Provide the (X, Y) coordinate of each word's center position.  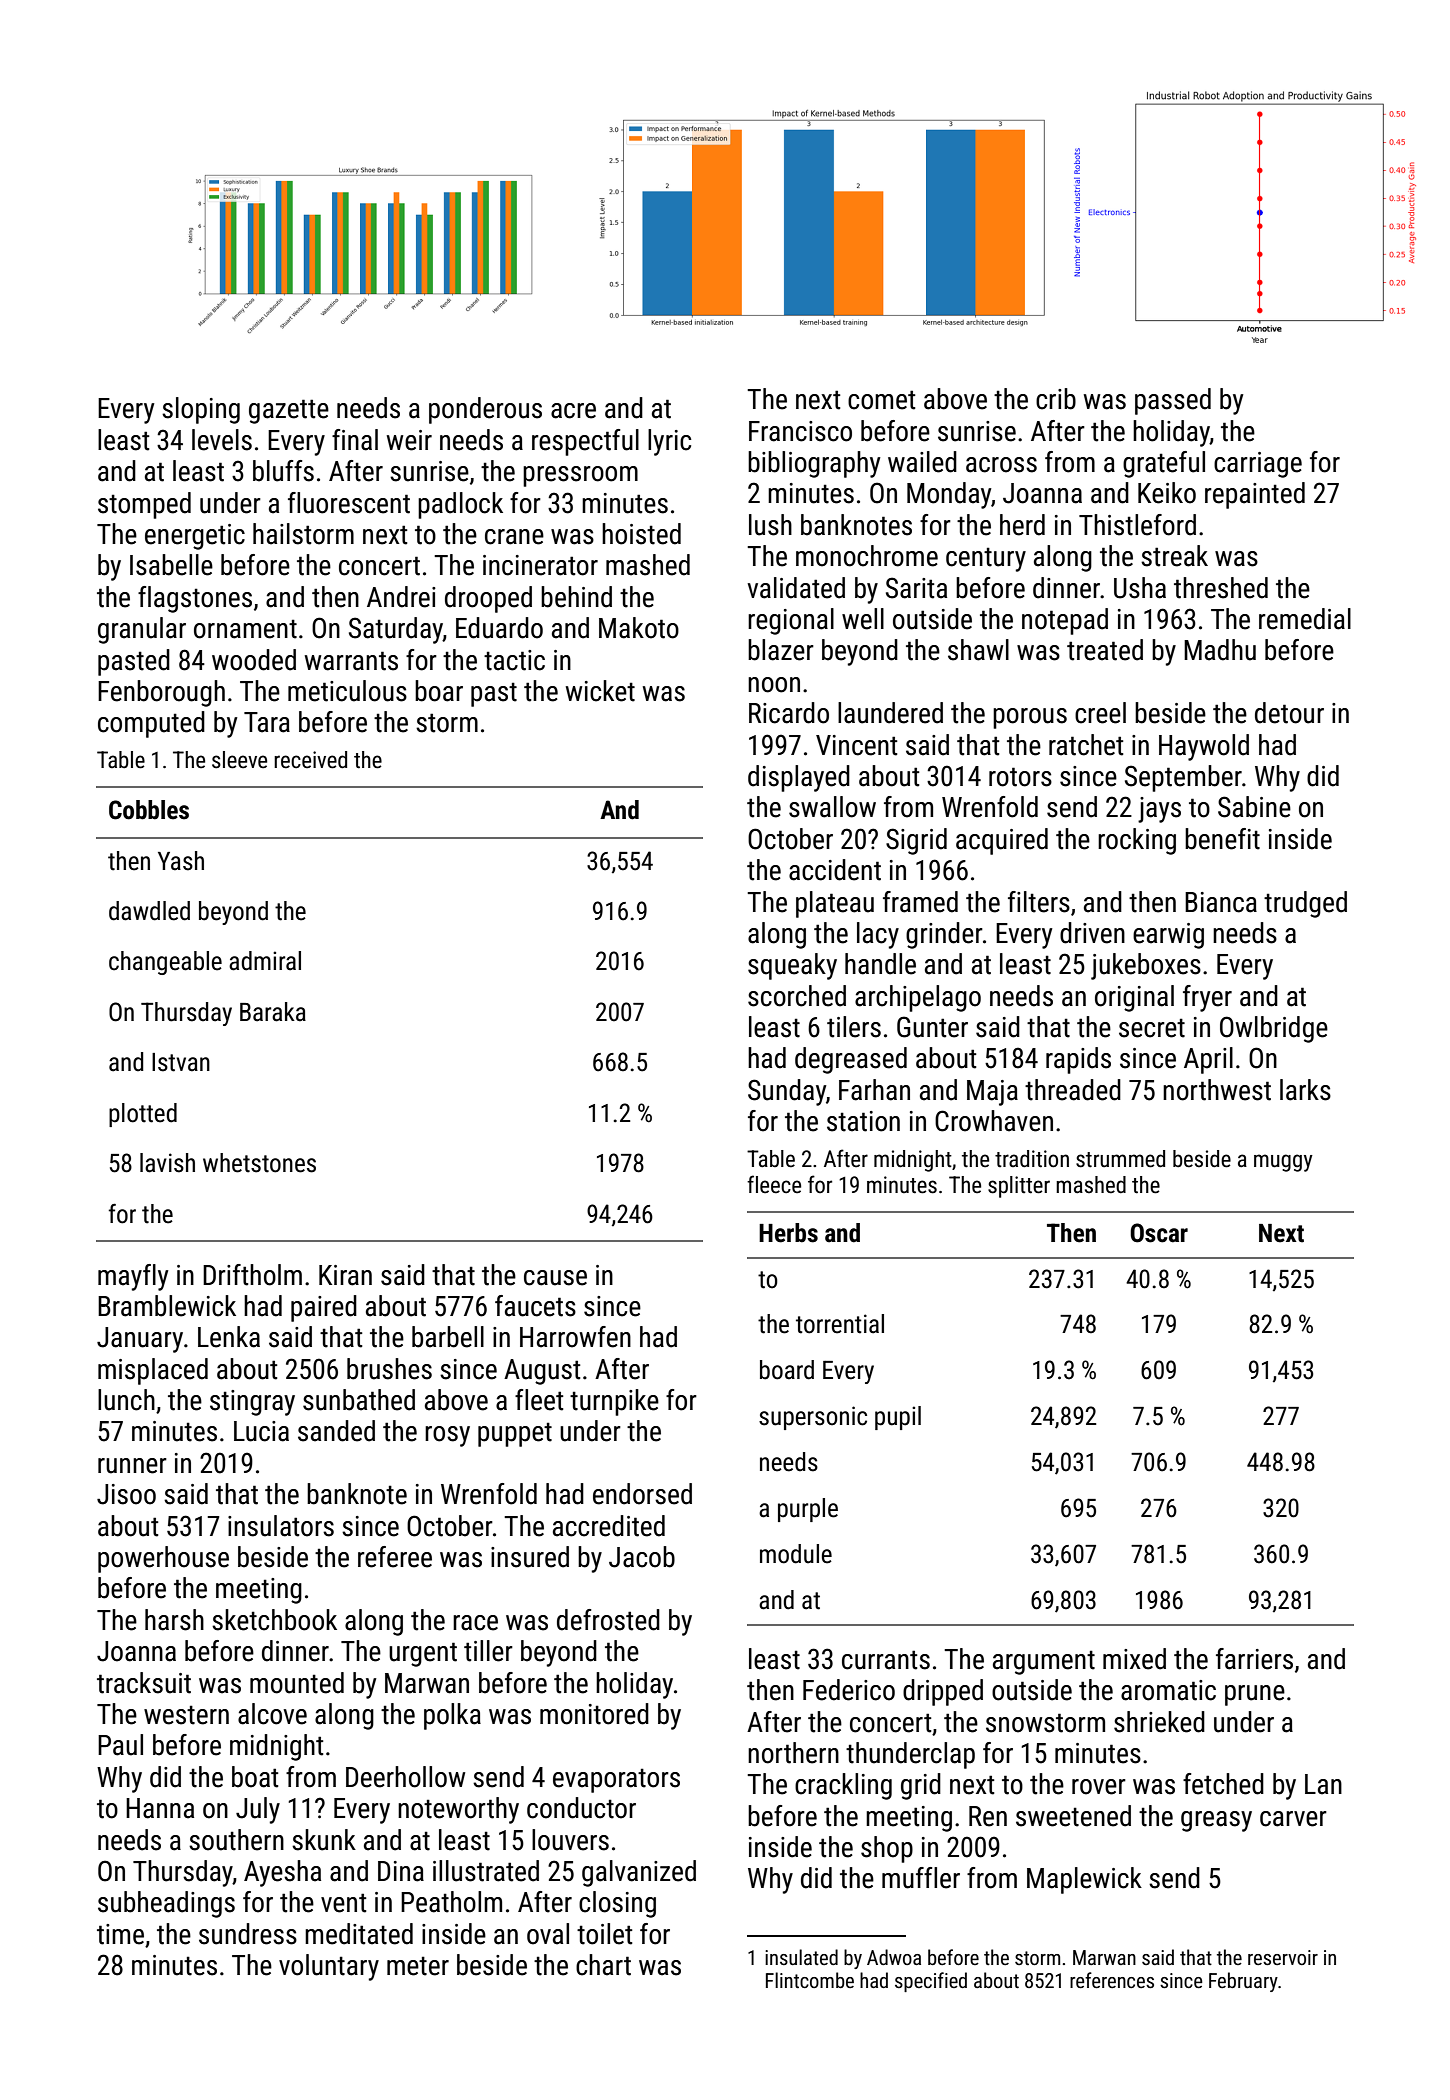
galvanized (639, 1873)
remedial (1305, 619)
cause (555, 1278)
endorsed (642, 1494)
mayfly (133, 1277)
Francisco (800, 431)
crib (1056, 399)
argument (1044, 1662)
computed (151, 724)
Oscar (1159, 1233)
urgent (423, 1654)
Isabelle (171, 565)
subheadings (166, 1904)
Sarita (916, 588)
